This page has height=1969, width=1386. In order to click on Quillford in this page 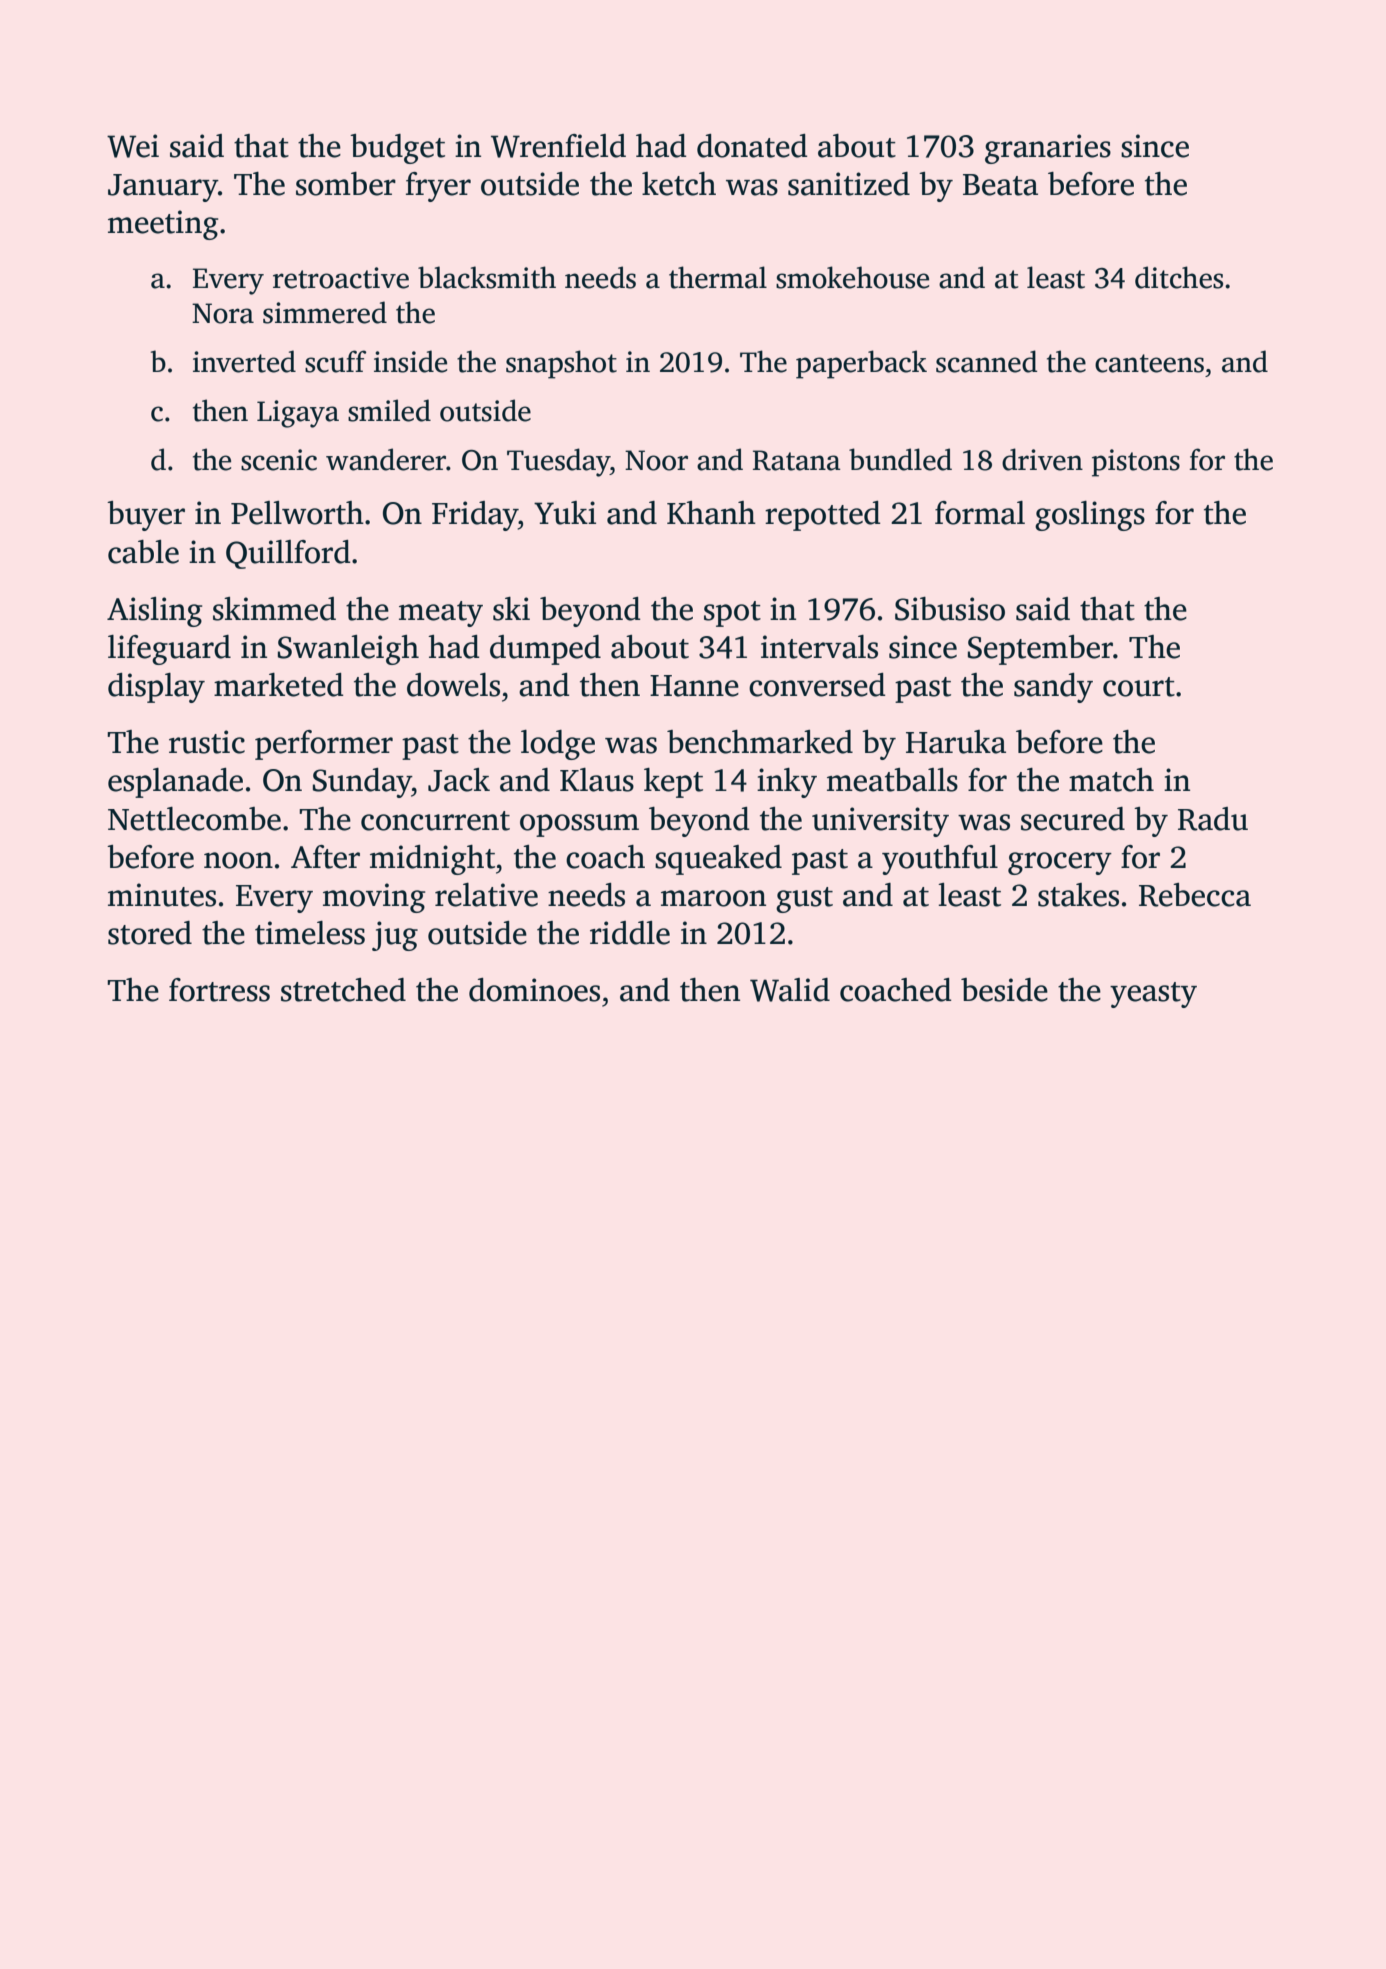, I will do `click(288, 554)`.
